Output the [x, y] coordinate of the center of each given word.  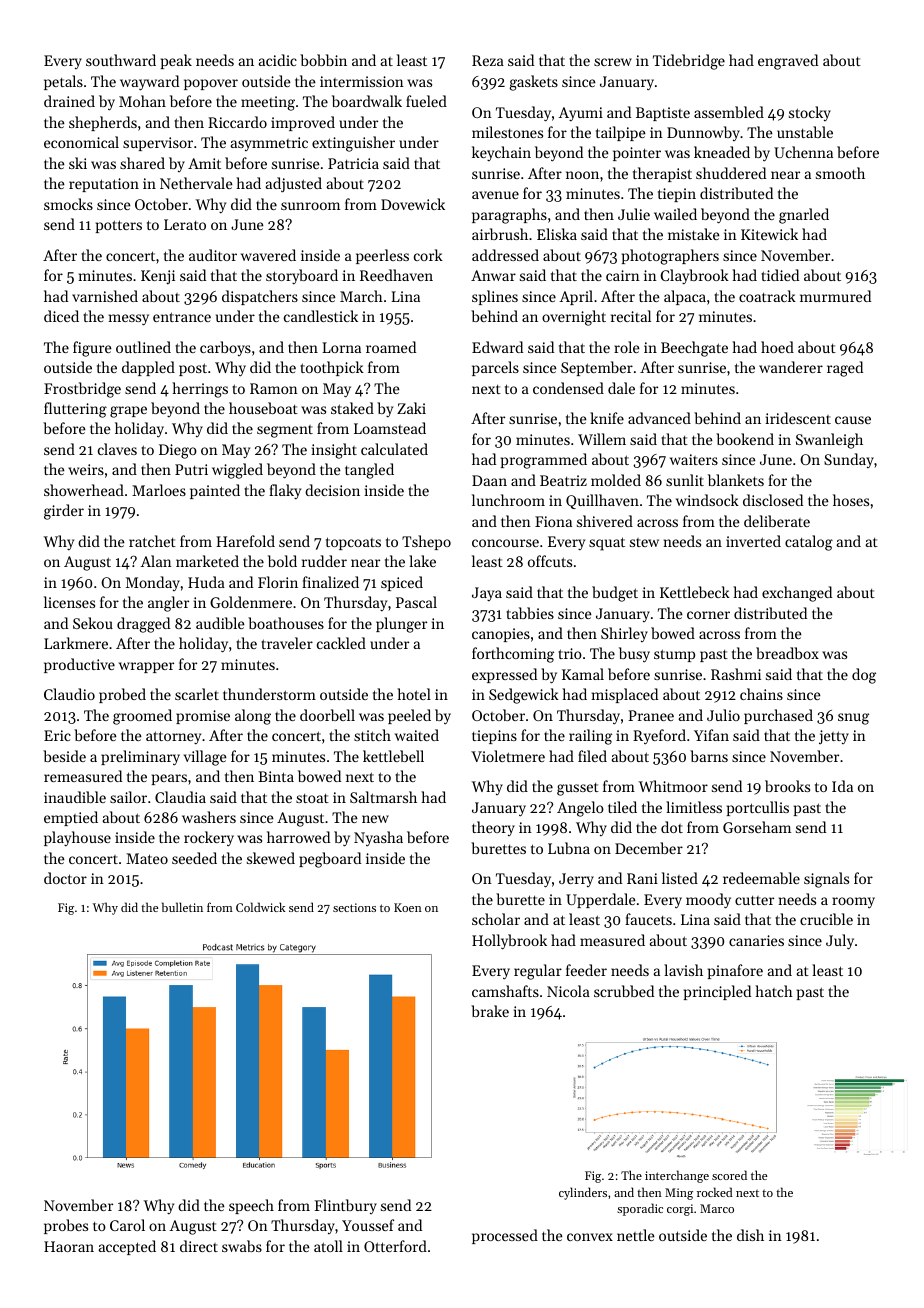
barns [709, 756]
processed [505, 1236]
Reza [488, 60]
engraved [788, 62]
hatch [774, 991]
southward [121, 60]
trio [570, 653]
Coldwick [260, 907]
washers [209, 817]
